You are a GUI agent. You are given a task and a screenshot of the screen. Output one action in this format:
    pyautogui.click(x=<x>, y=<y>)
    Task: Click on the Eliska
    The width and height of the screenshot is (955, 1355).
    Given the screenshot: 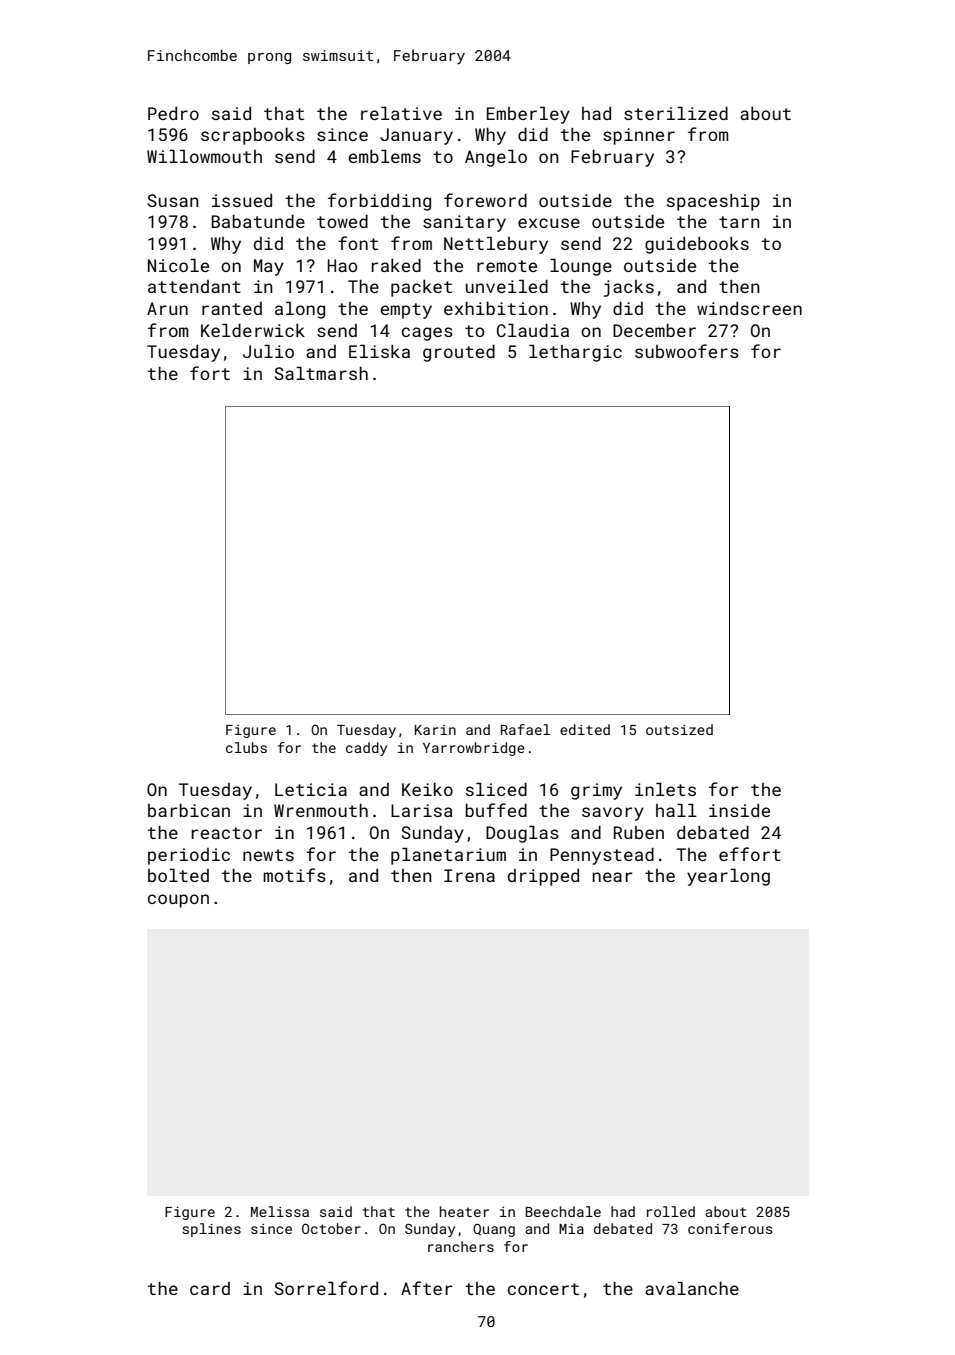 What is the action you would take?
    pyautogui.click(x=379, y=351)
